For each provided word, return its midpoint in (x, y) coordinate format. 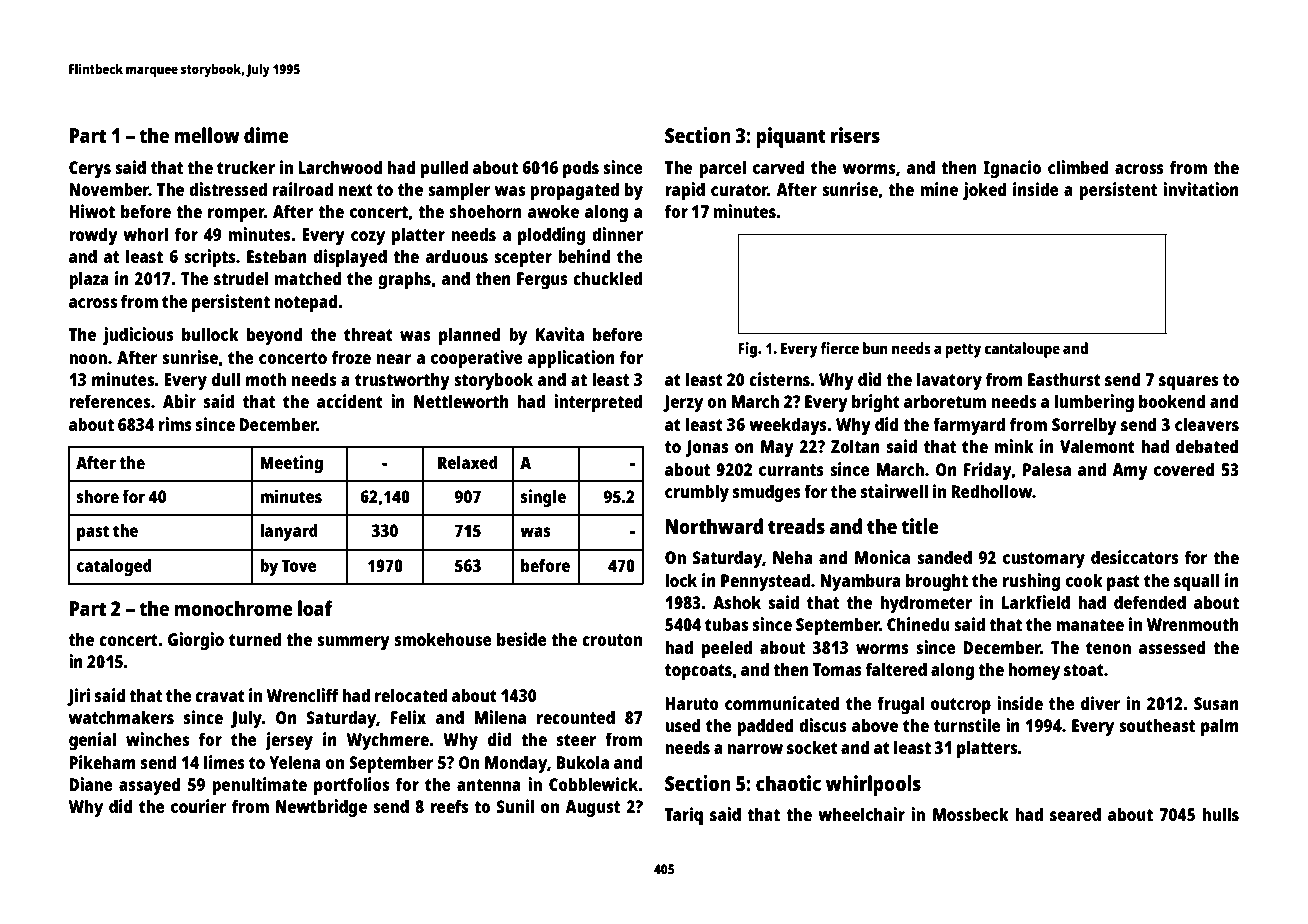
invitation (1201, 189)
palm (1220, 727)
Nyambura (860, 582)
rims (175, 424)
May (777, 448)
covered (1184, 469)
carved (779, 167)
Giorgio (196, 641)
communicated (782, 703)
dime (266, 135)
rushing (1032, 582)
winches (157, 739)
